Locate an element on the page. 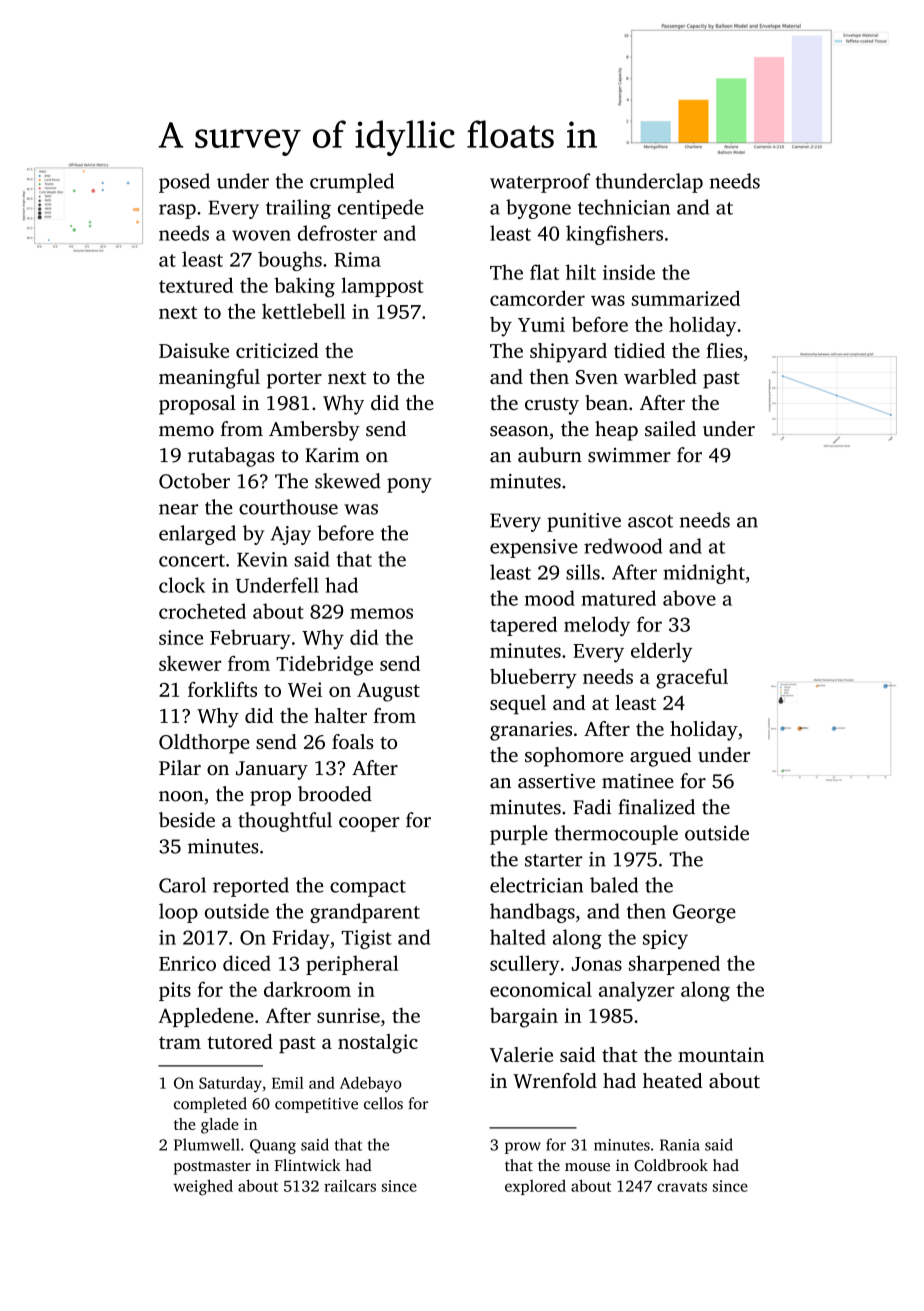 The height and width of the page is (1311, 924). summarized is located at coordinates (686, 298).
